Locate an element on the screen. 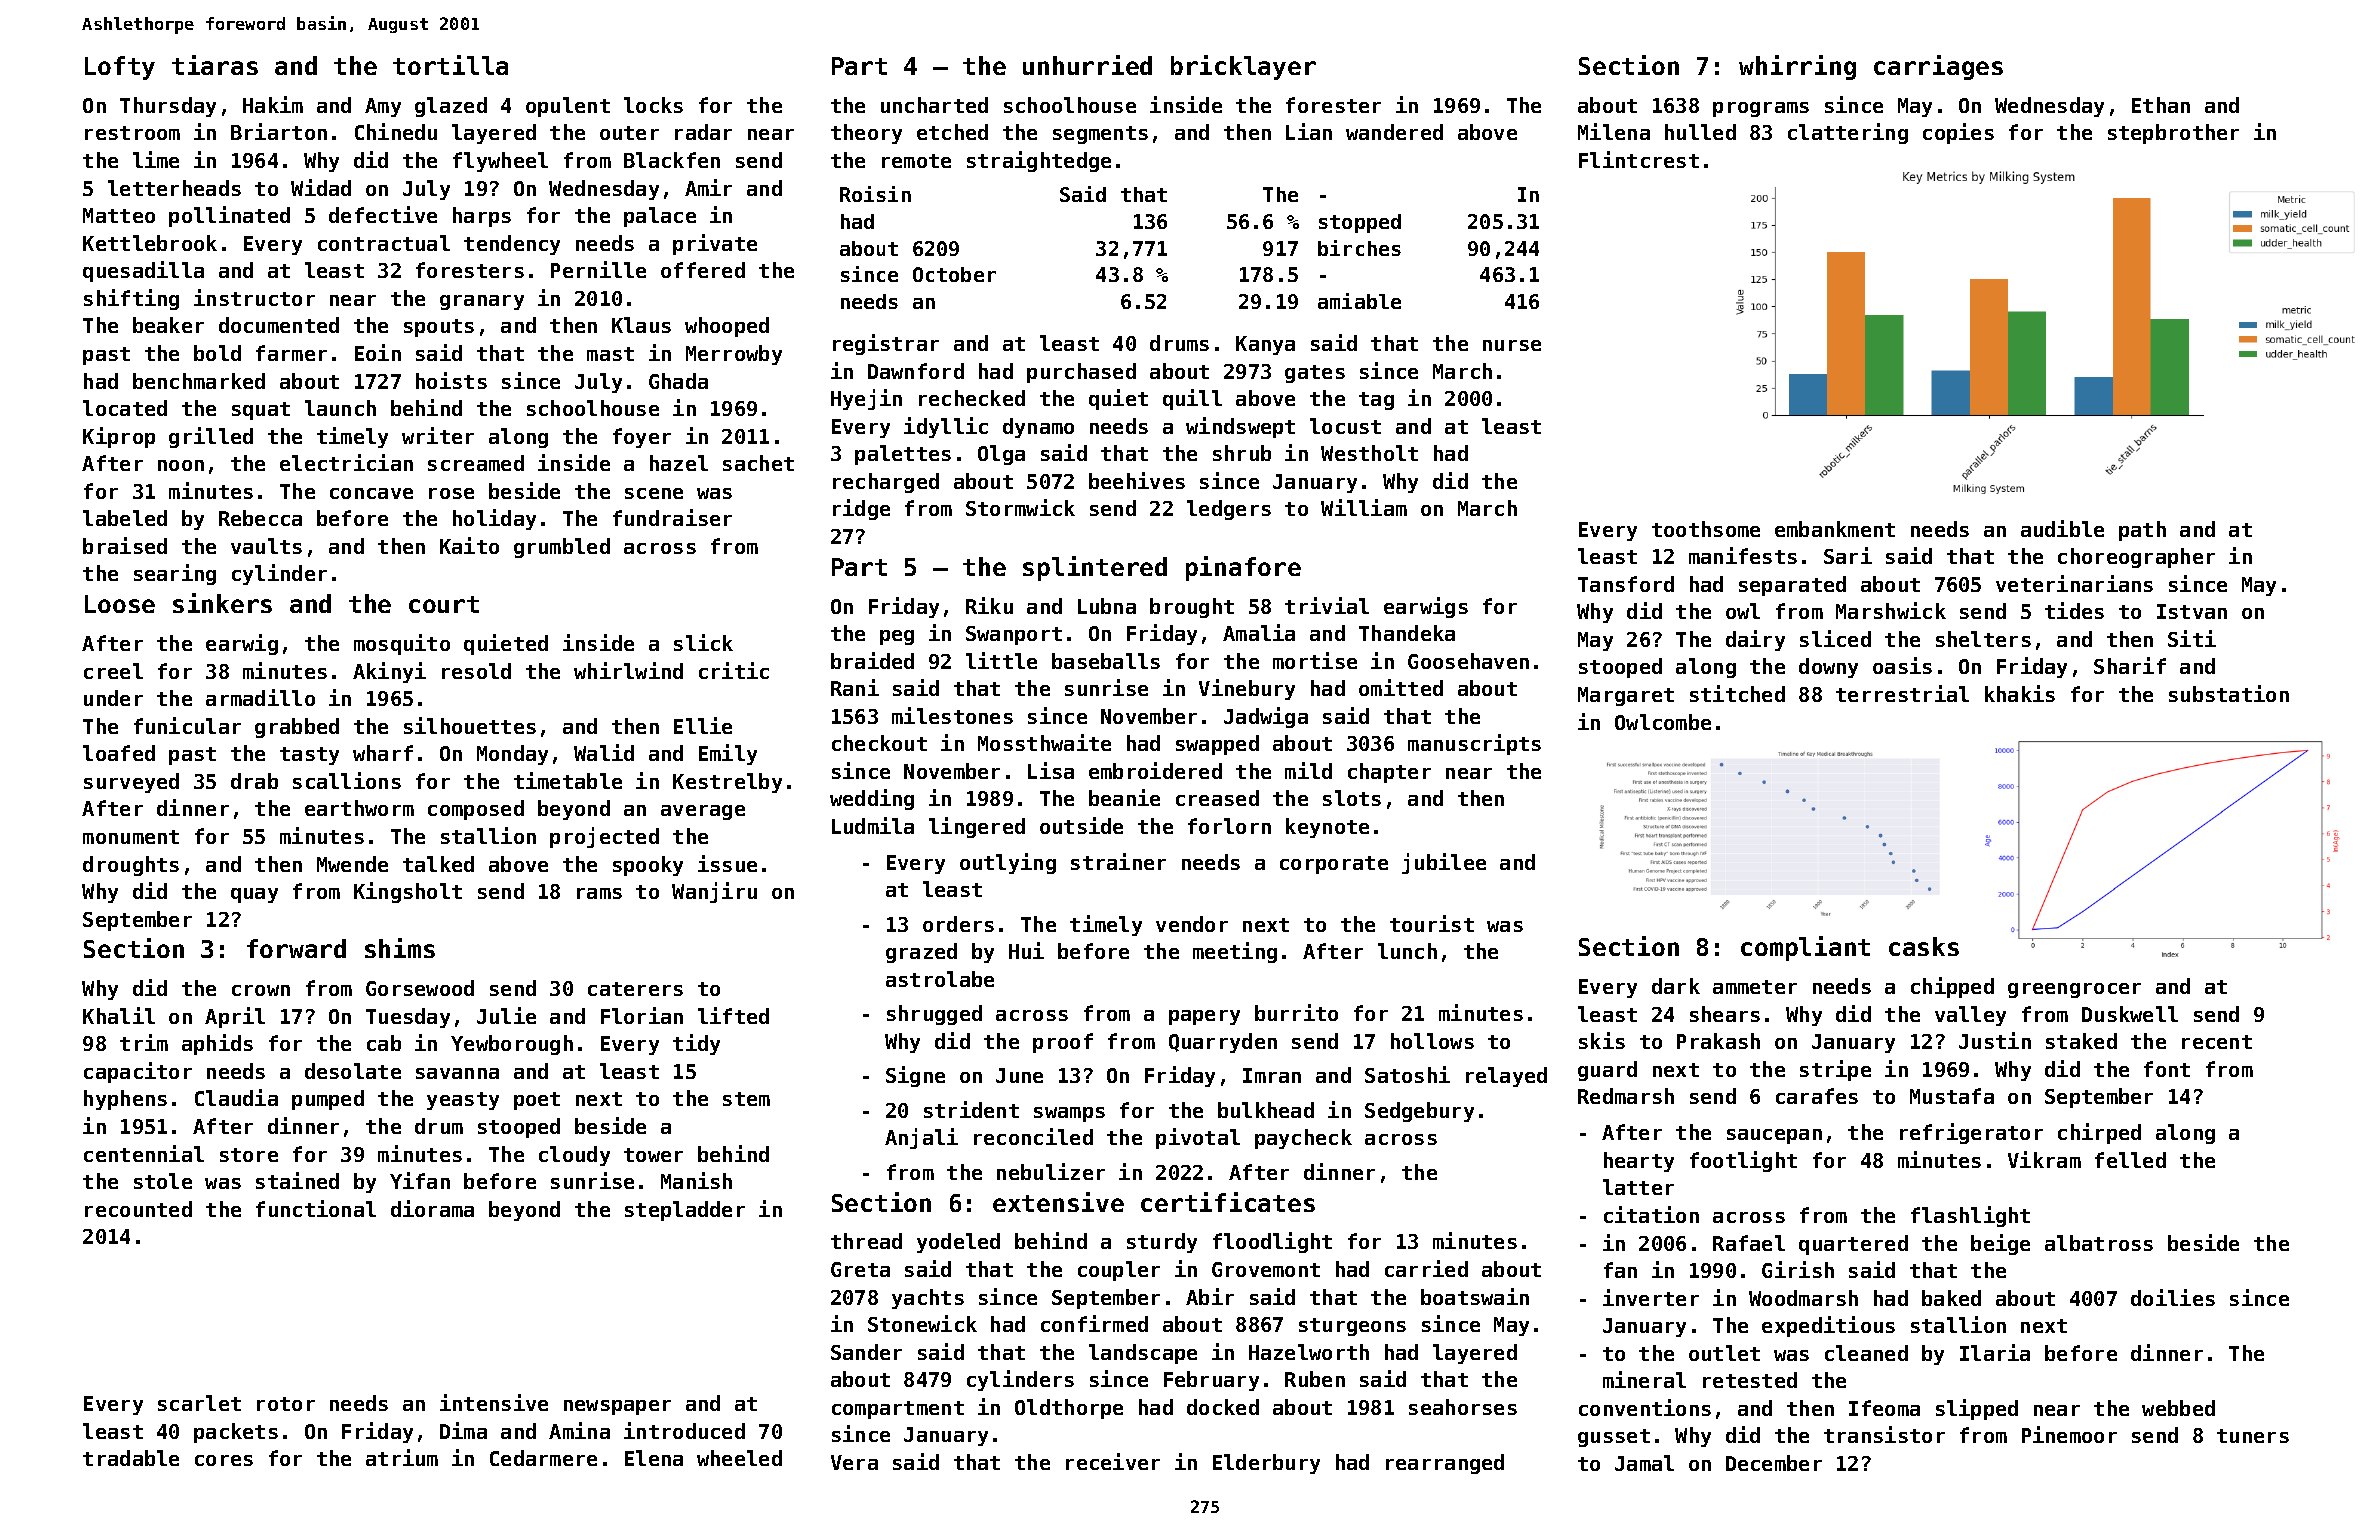 The image size is (2380, 1540). forward is located at coordinates (296, 948).
